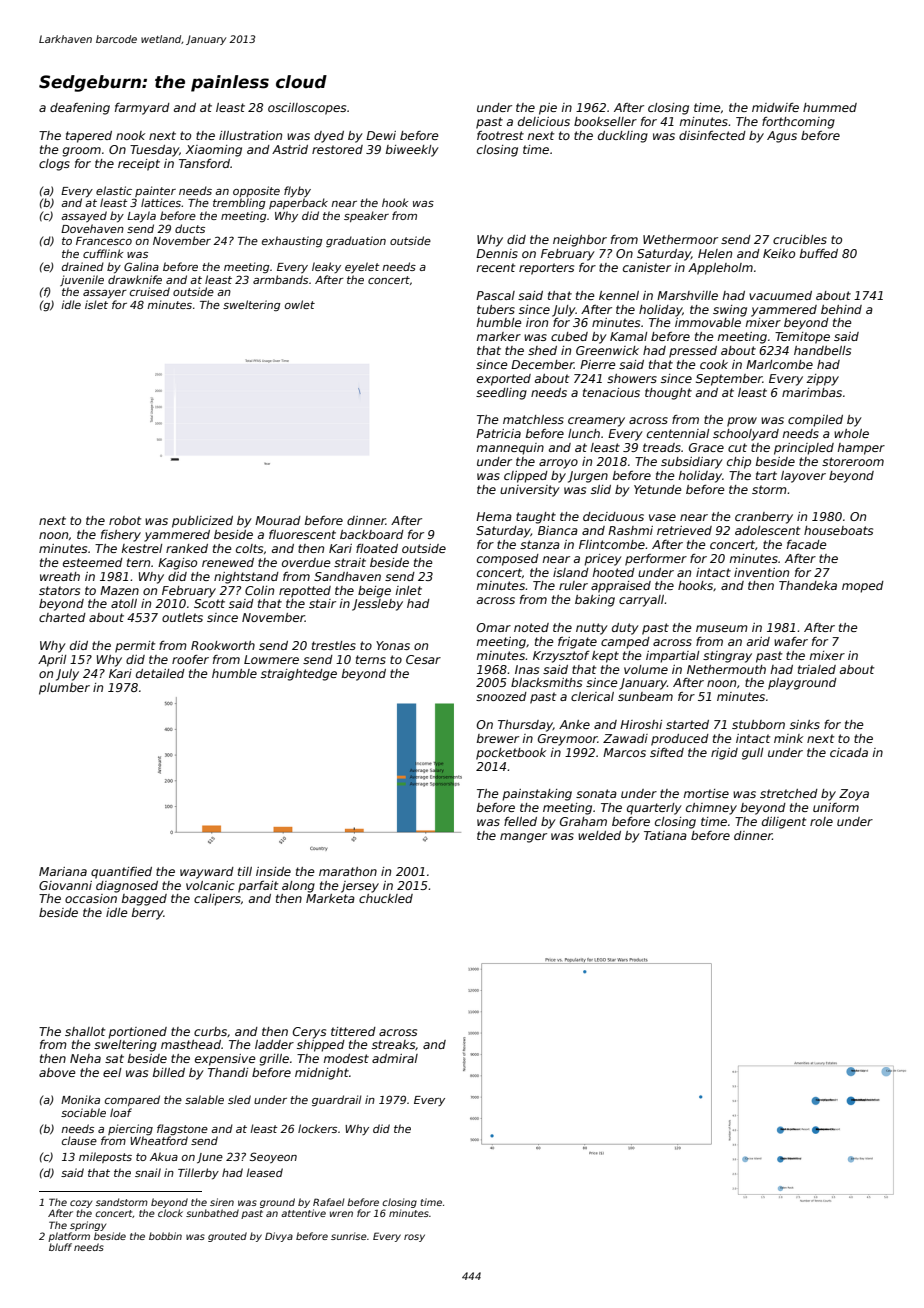 This screenshot has height=1308, width=924. Describe the element at coordinates (349, 1236) in the screenshot. I see `sunrise` at that location.
